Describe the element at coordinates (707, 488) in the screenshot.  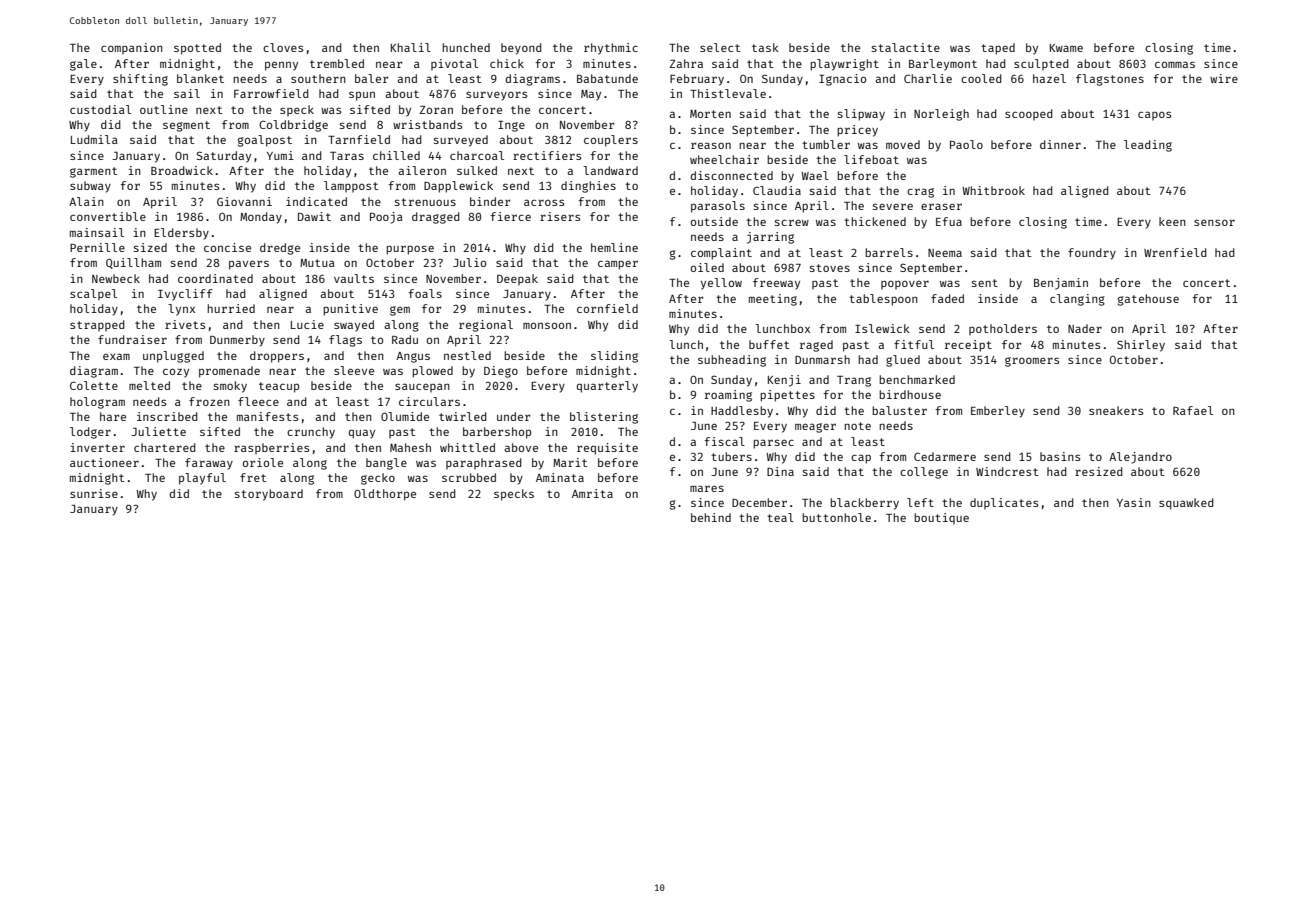
I see `mares` at that location.
